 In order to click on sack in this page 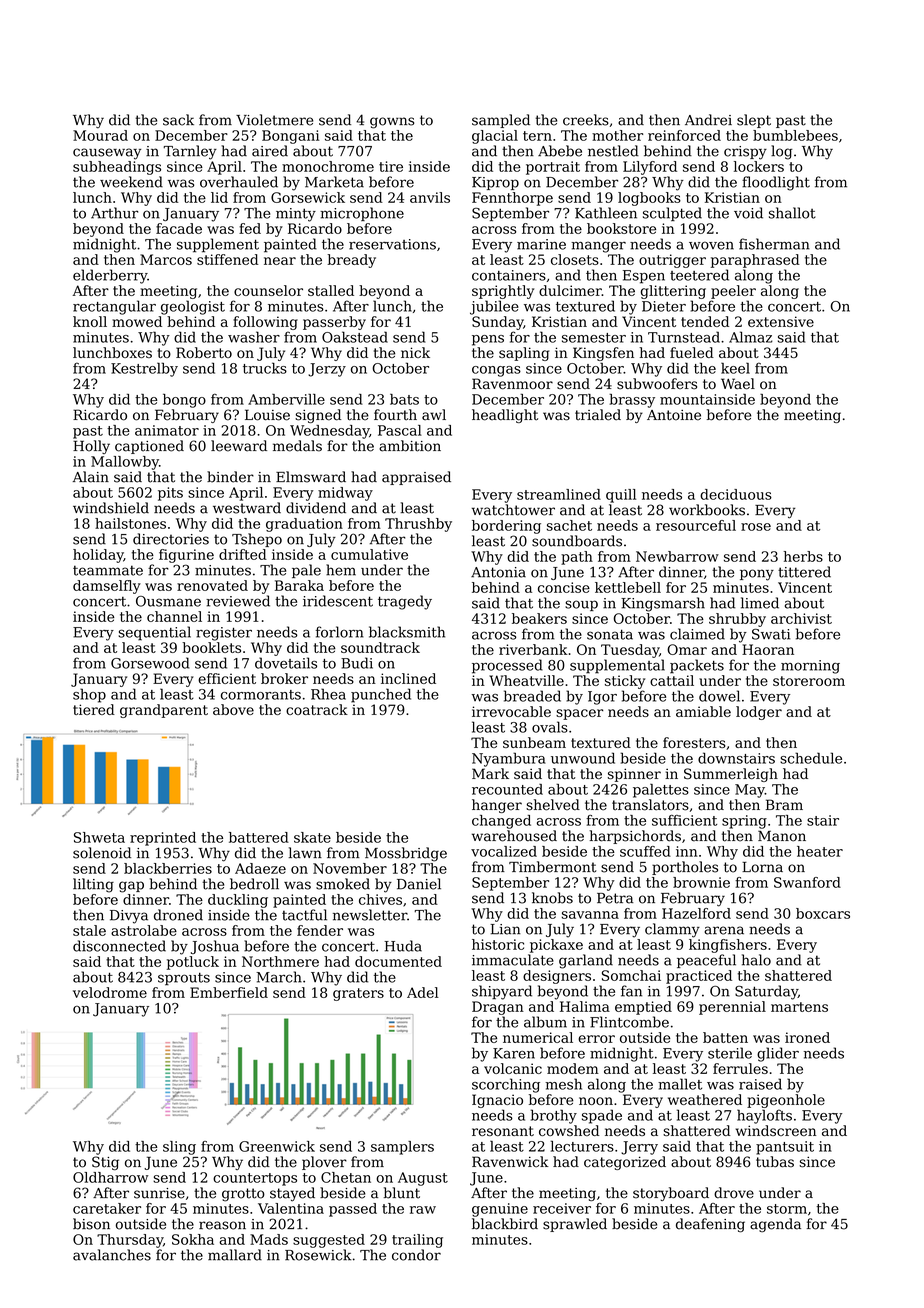, I will do `click(178, 120)`.
